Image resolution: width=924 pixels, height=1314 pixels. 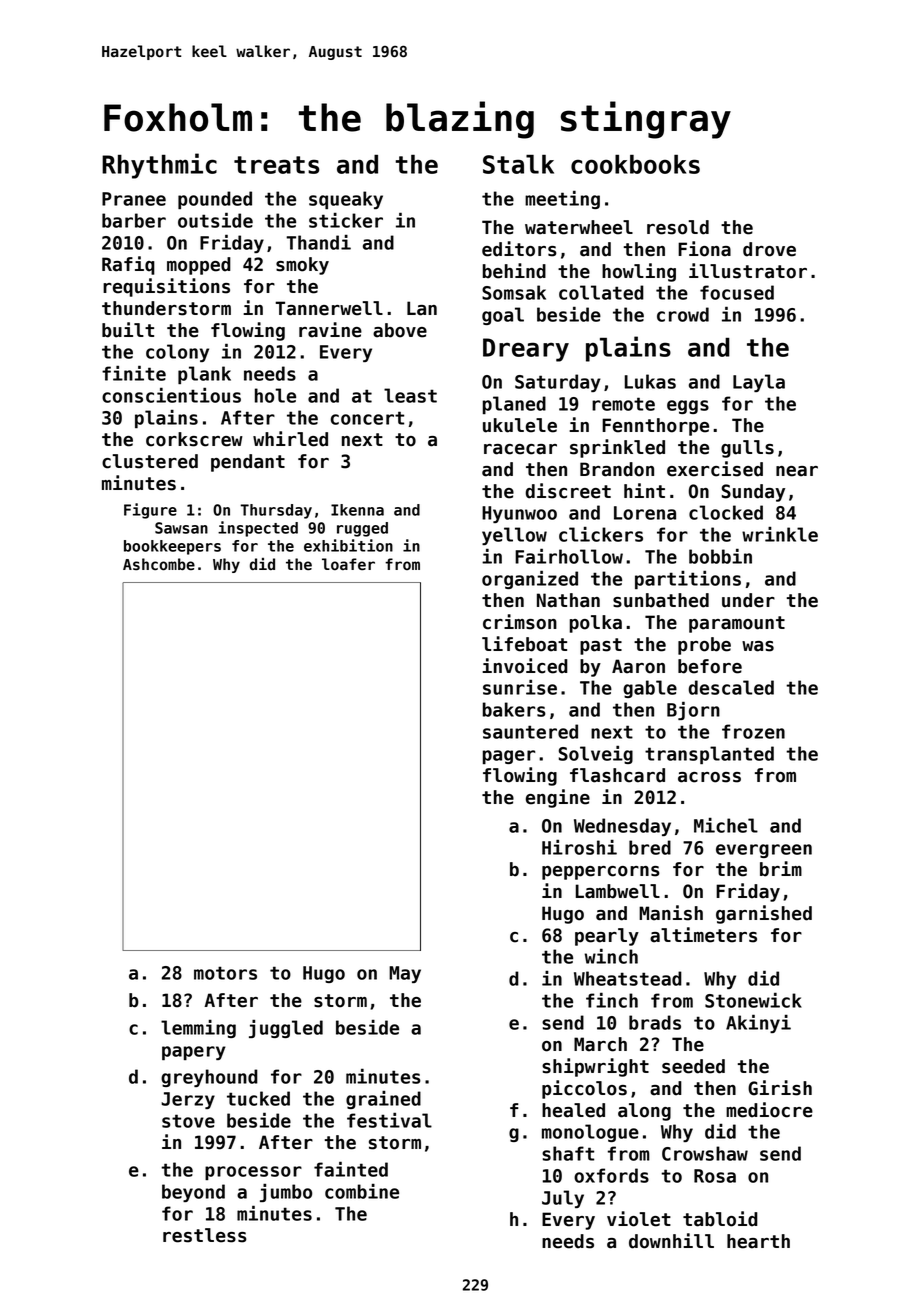 I want to click on polka, so click(x=596, y=624).
